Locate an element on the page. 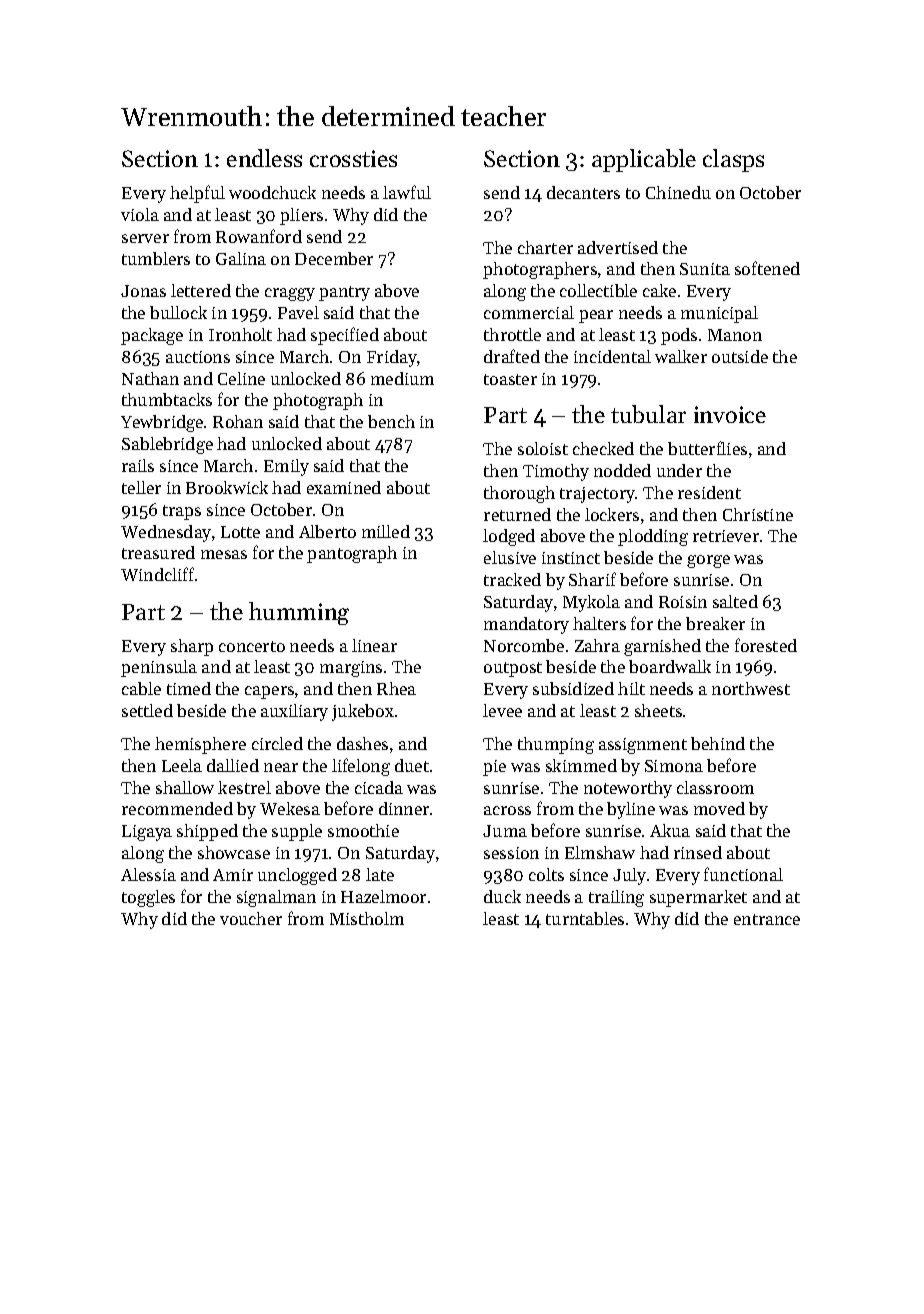 This image has width=924, height=1314. entrance is located at coordinates (767, 919).
